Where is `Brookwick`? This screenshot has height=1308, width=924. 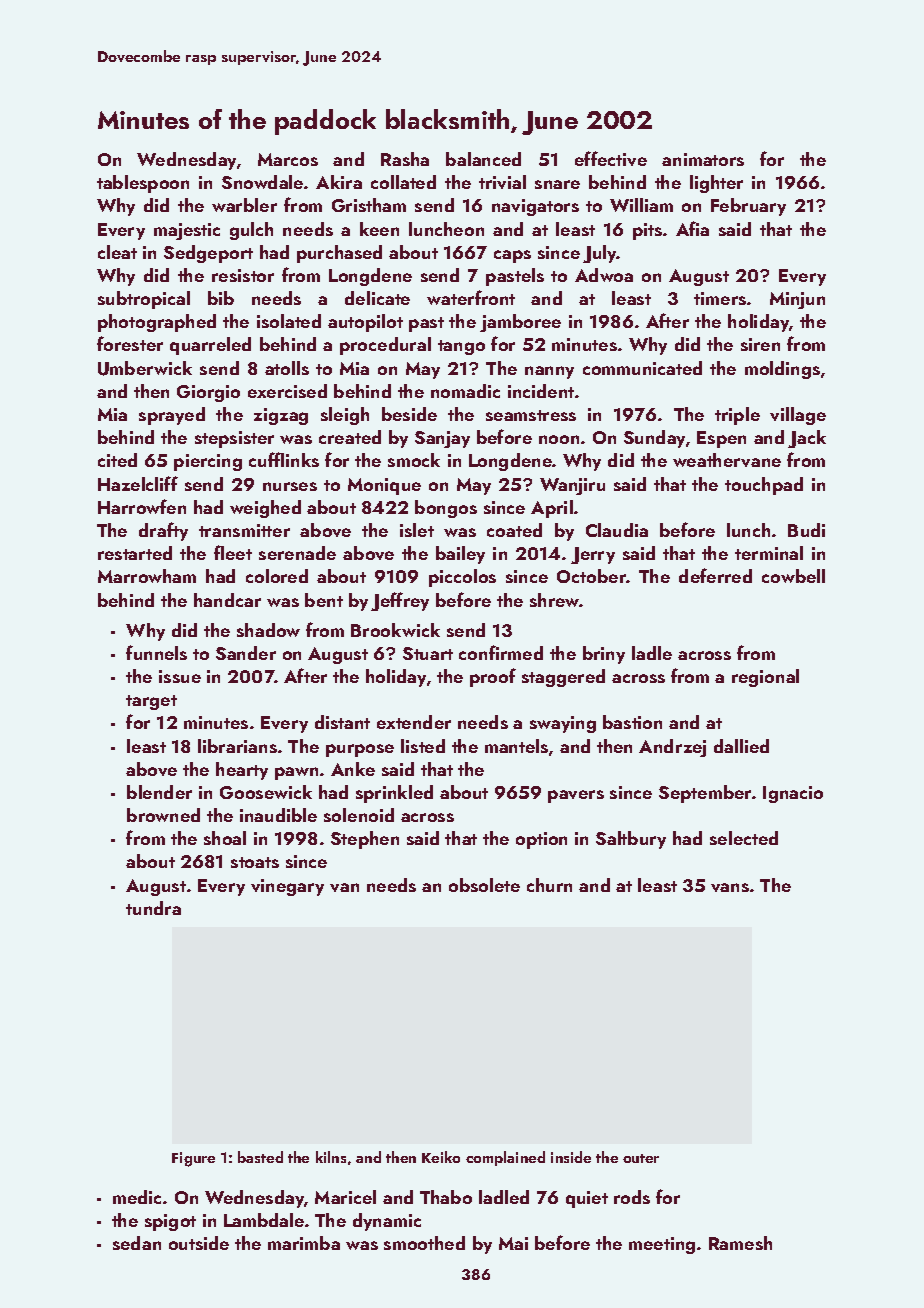
Brookwick is located at coordinates (395, 630).
